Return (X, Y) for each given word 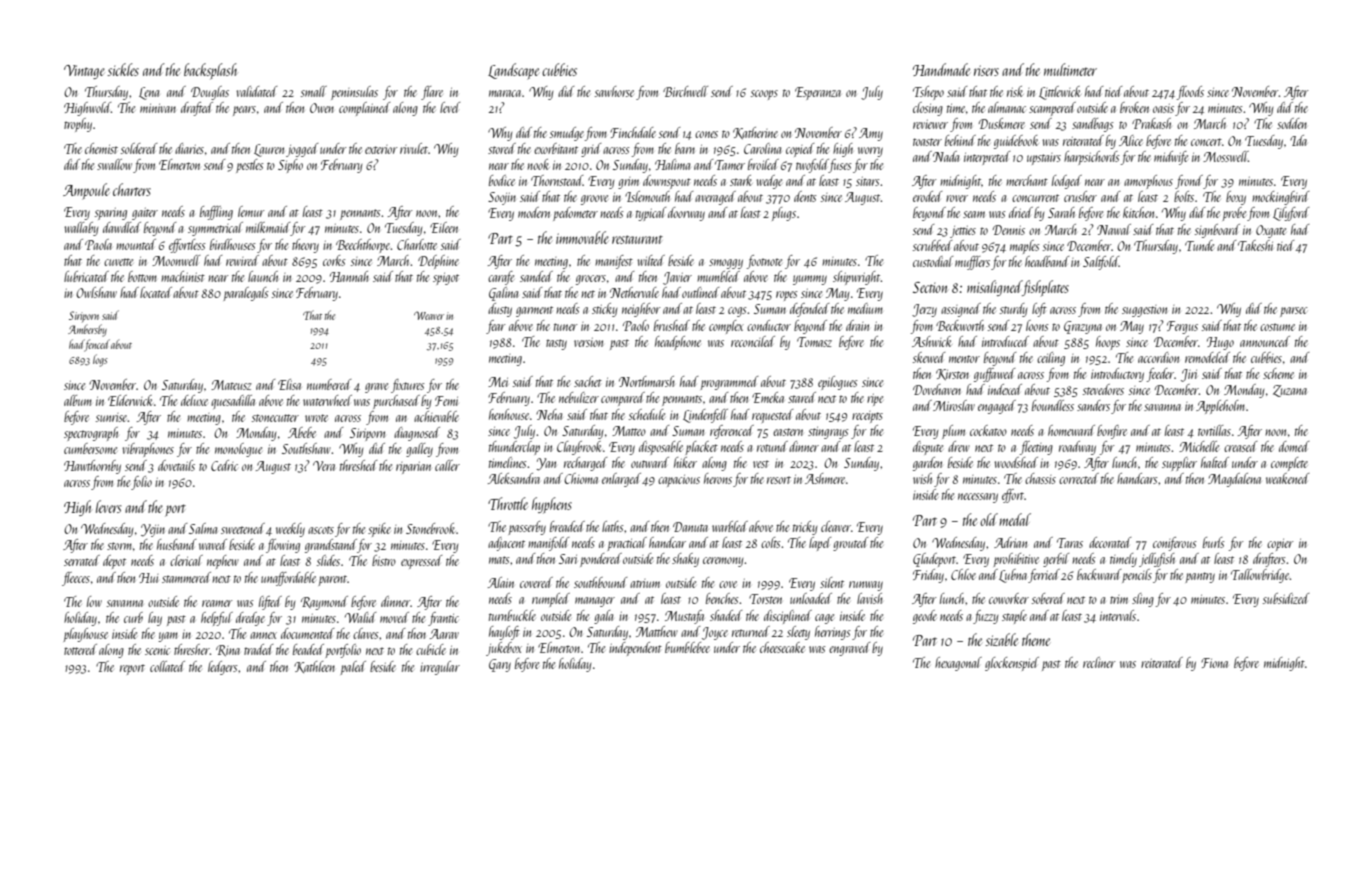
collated (167, 666)
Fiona (1214, 663)
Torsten (765, 599)
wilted (651, 260)
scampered (1052, 109)
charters (132, 189)
